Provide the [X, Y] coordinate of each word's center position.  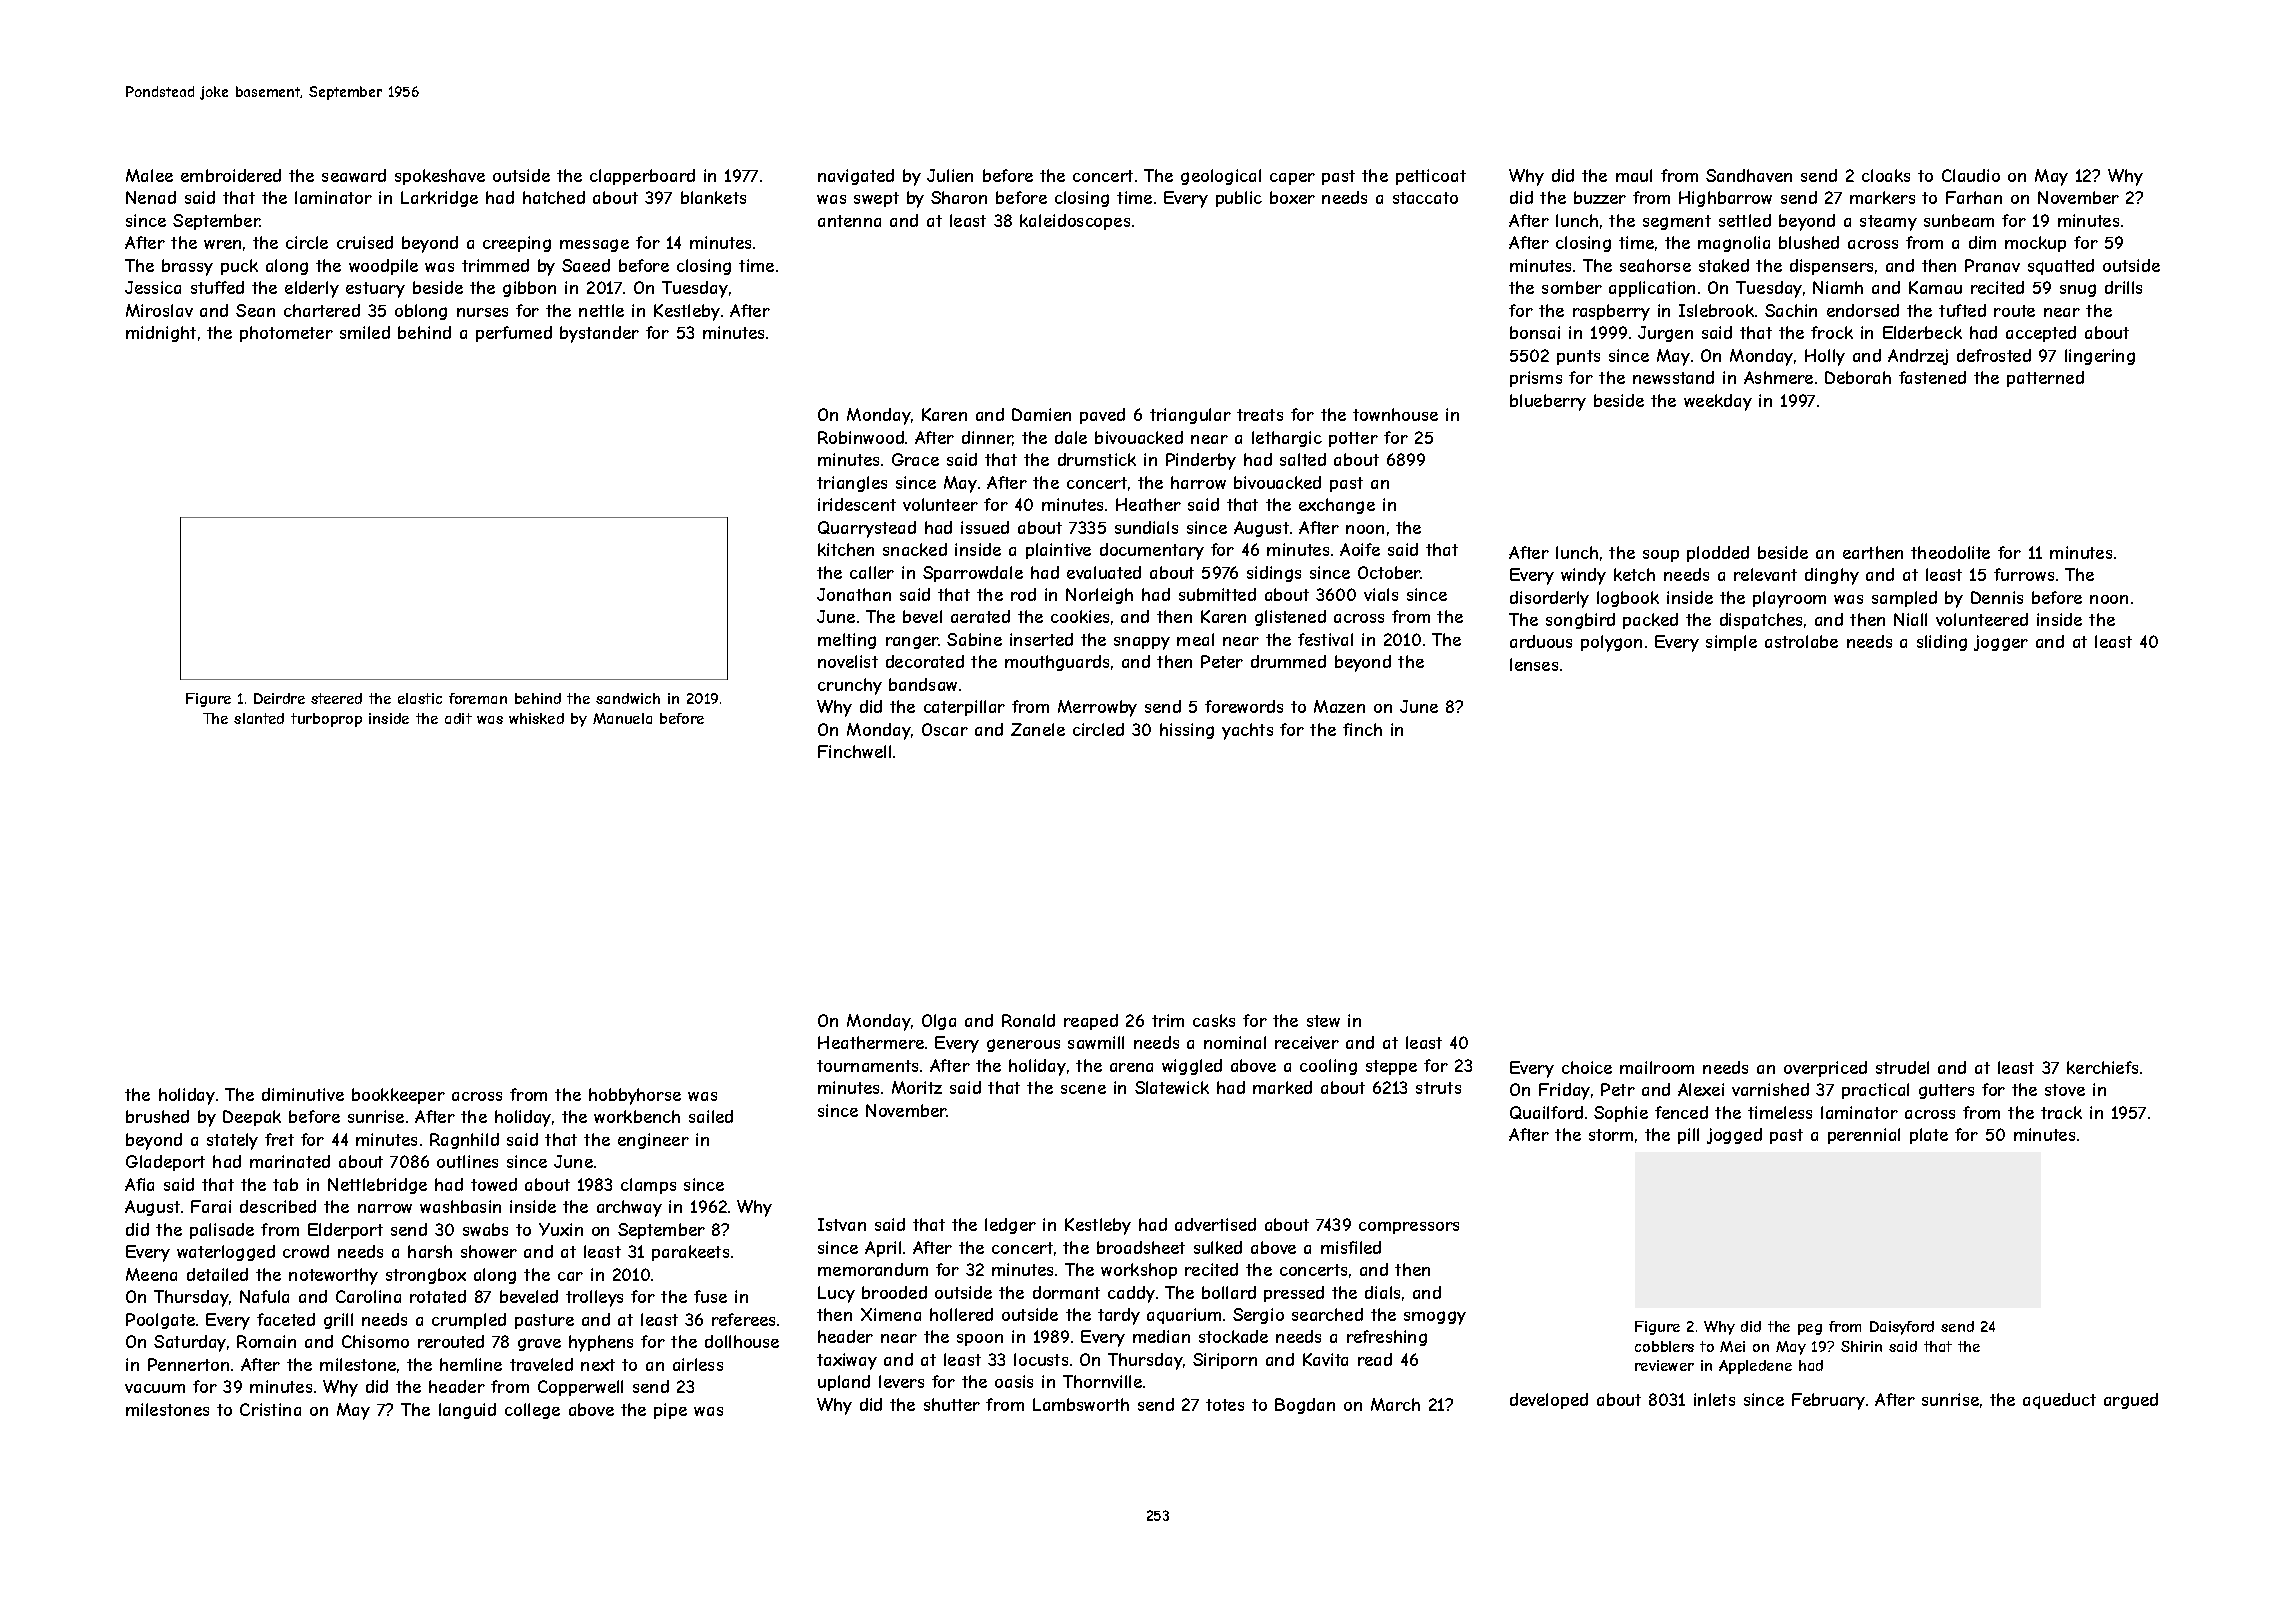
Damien [1041, 414]
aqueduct [2059, 1401]
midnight [161, 334]
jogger [2001, 643]
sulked [1218, 1247]
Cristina [270, 1409]
